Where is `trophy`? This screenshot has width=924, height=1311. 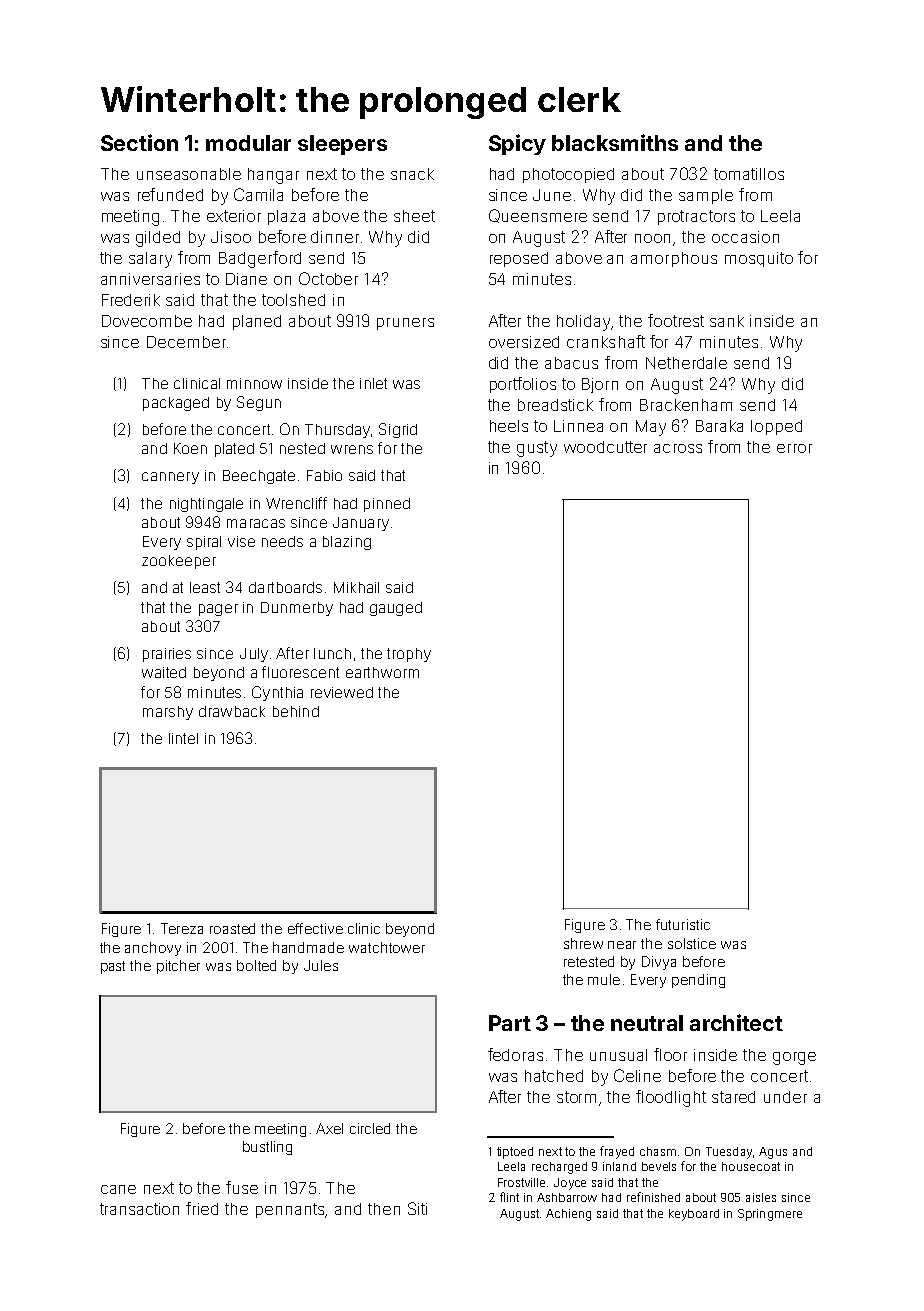 trophy is located at coordinates (409, 655).
